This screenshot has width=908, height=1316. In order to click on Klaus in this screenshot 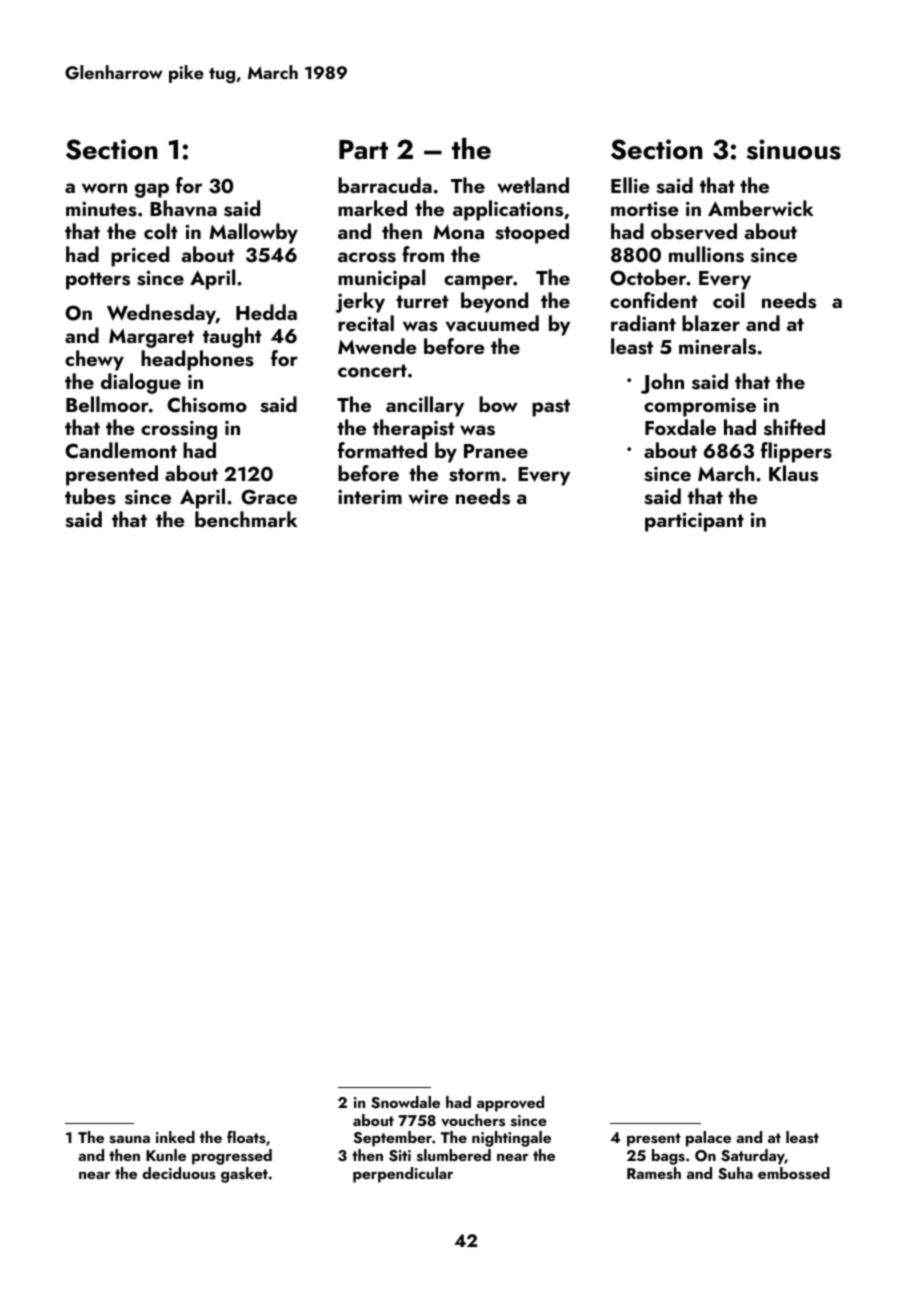, I will do `click(793, 473)`.
